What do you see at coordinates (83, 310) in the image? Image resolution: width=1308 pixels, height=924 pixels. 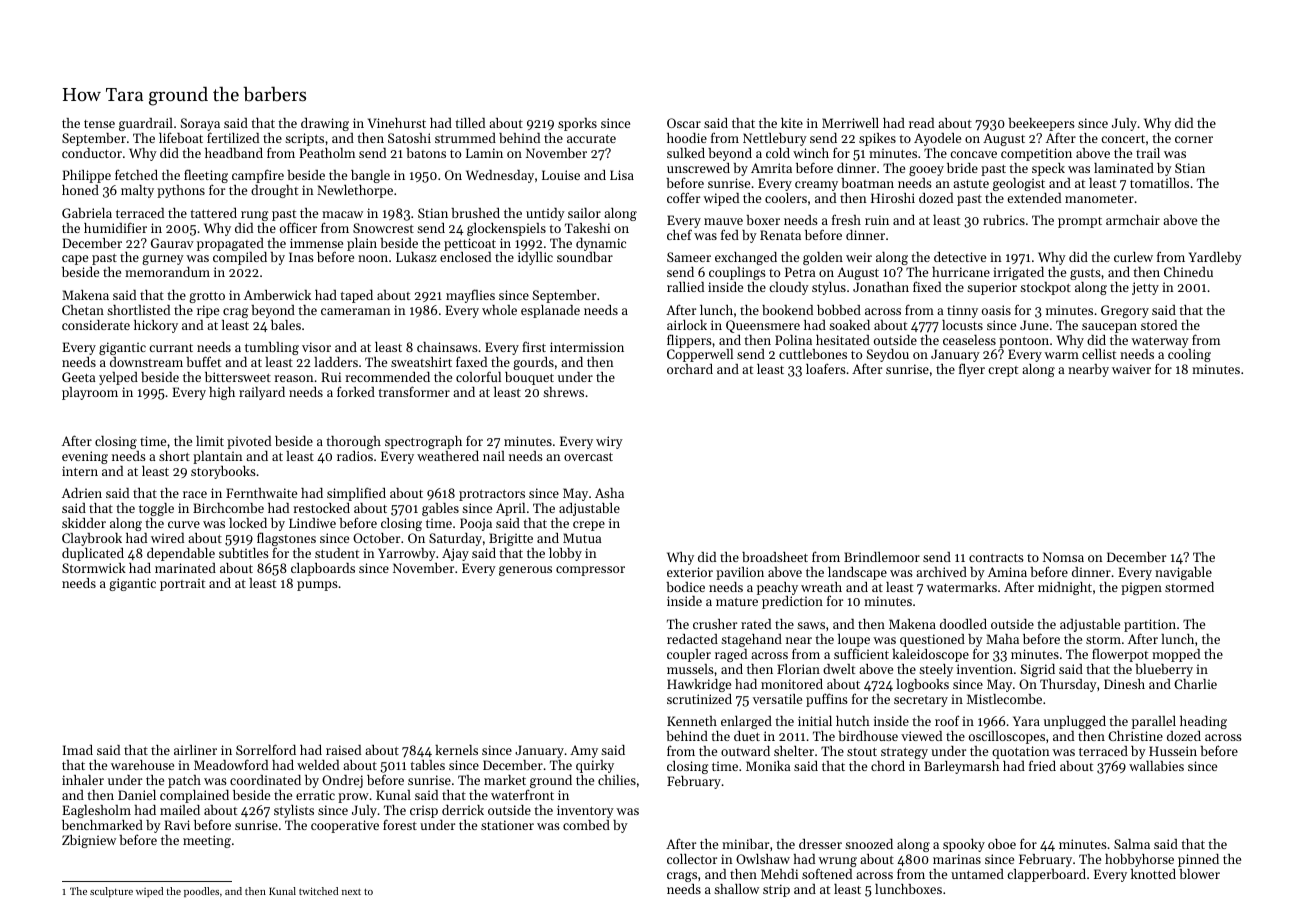 I see `Chetan` at bounding box center [83, 310].
